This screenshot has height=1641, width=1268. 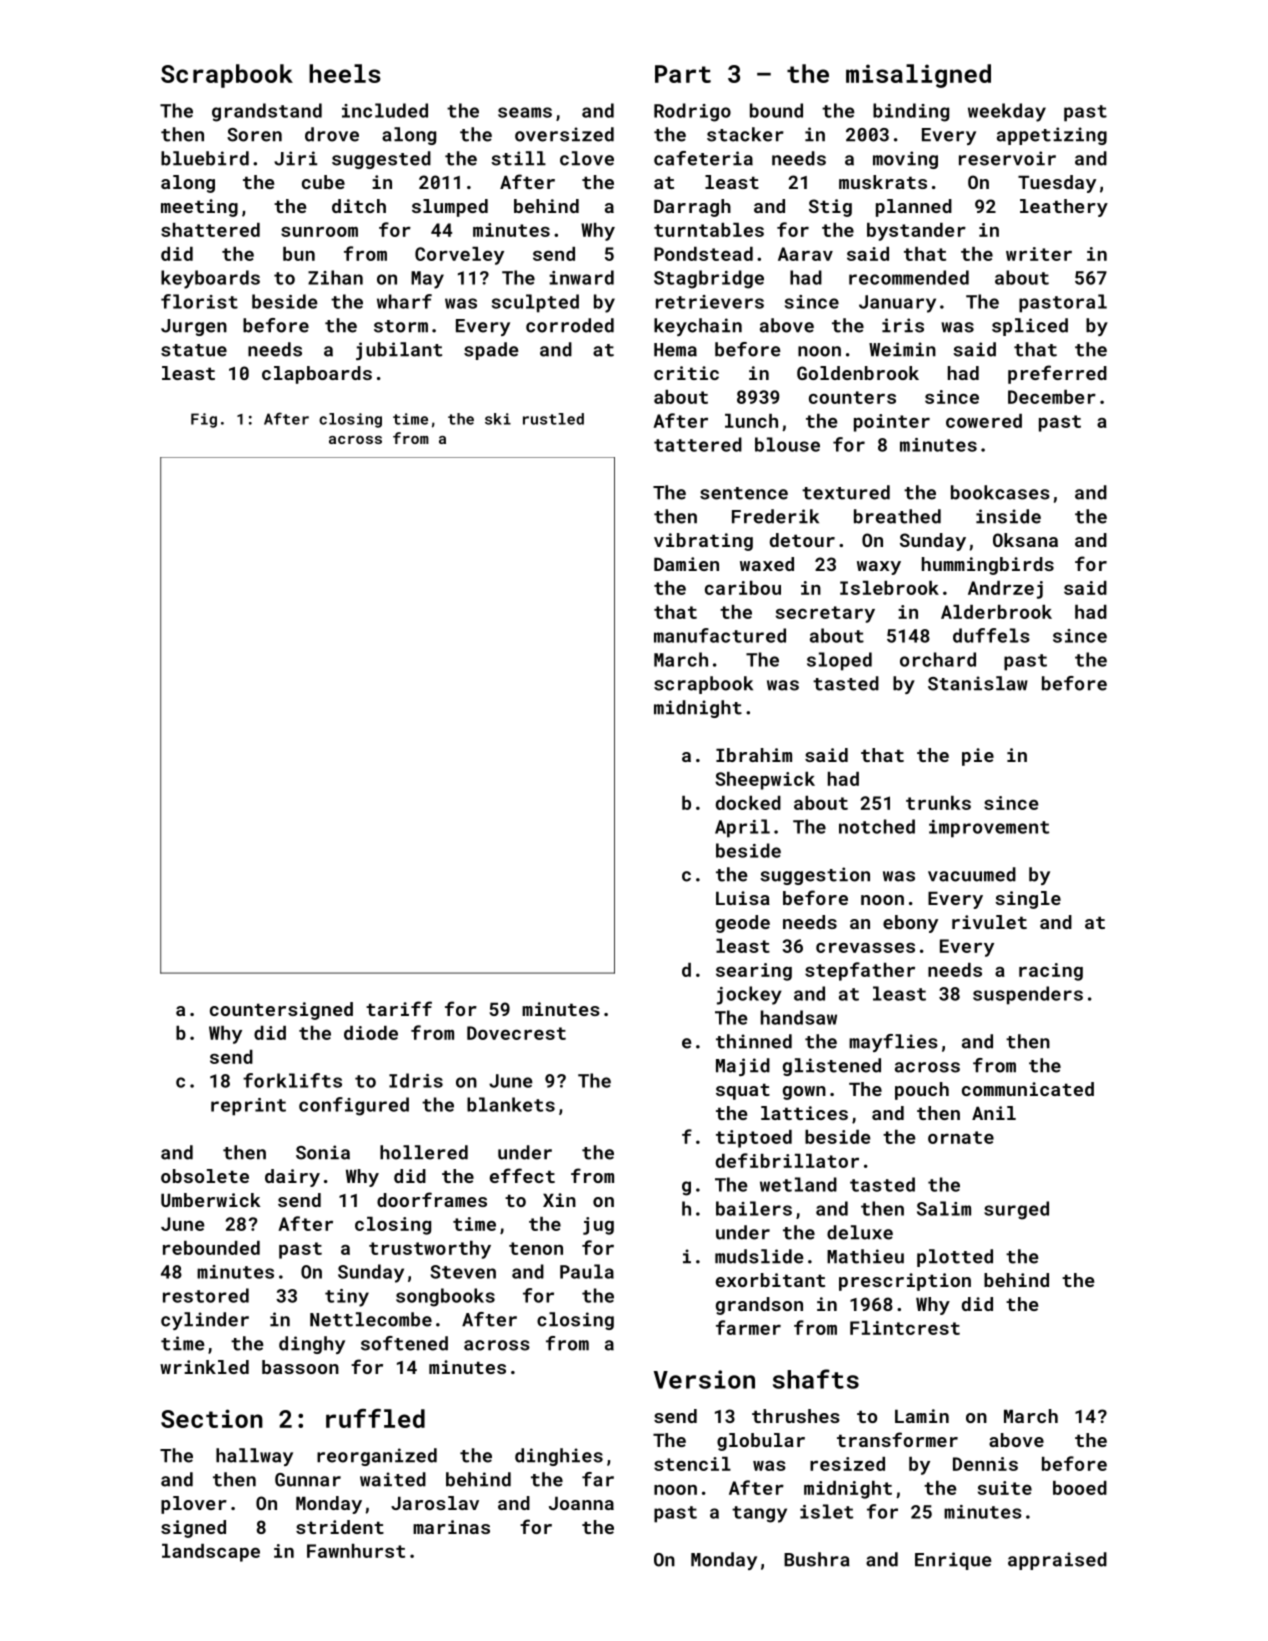 I want to click on ski, so click(x=498, y=419).
